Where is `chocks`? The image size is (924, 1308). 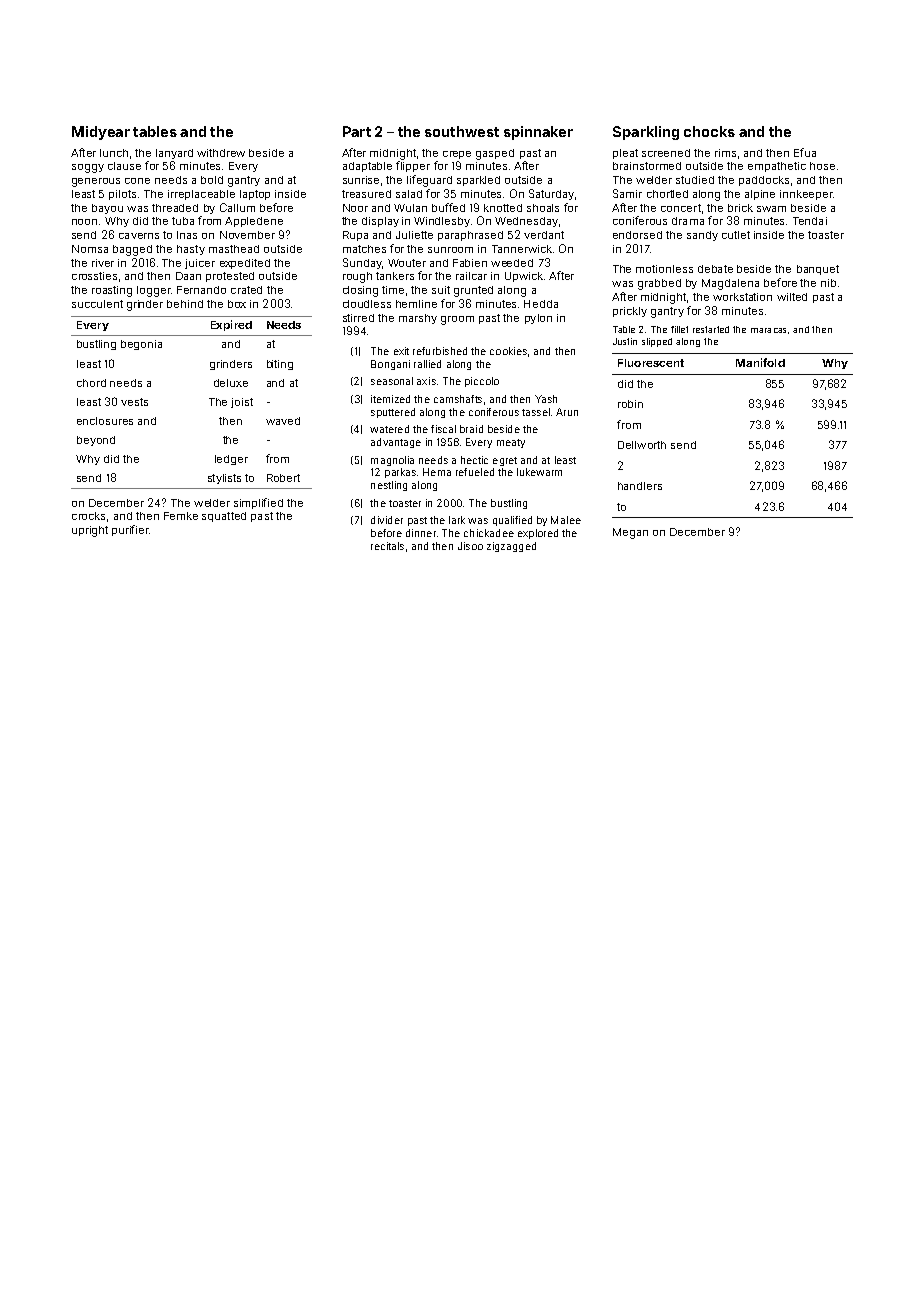 chocks is located at coordinates (709, 131).
